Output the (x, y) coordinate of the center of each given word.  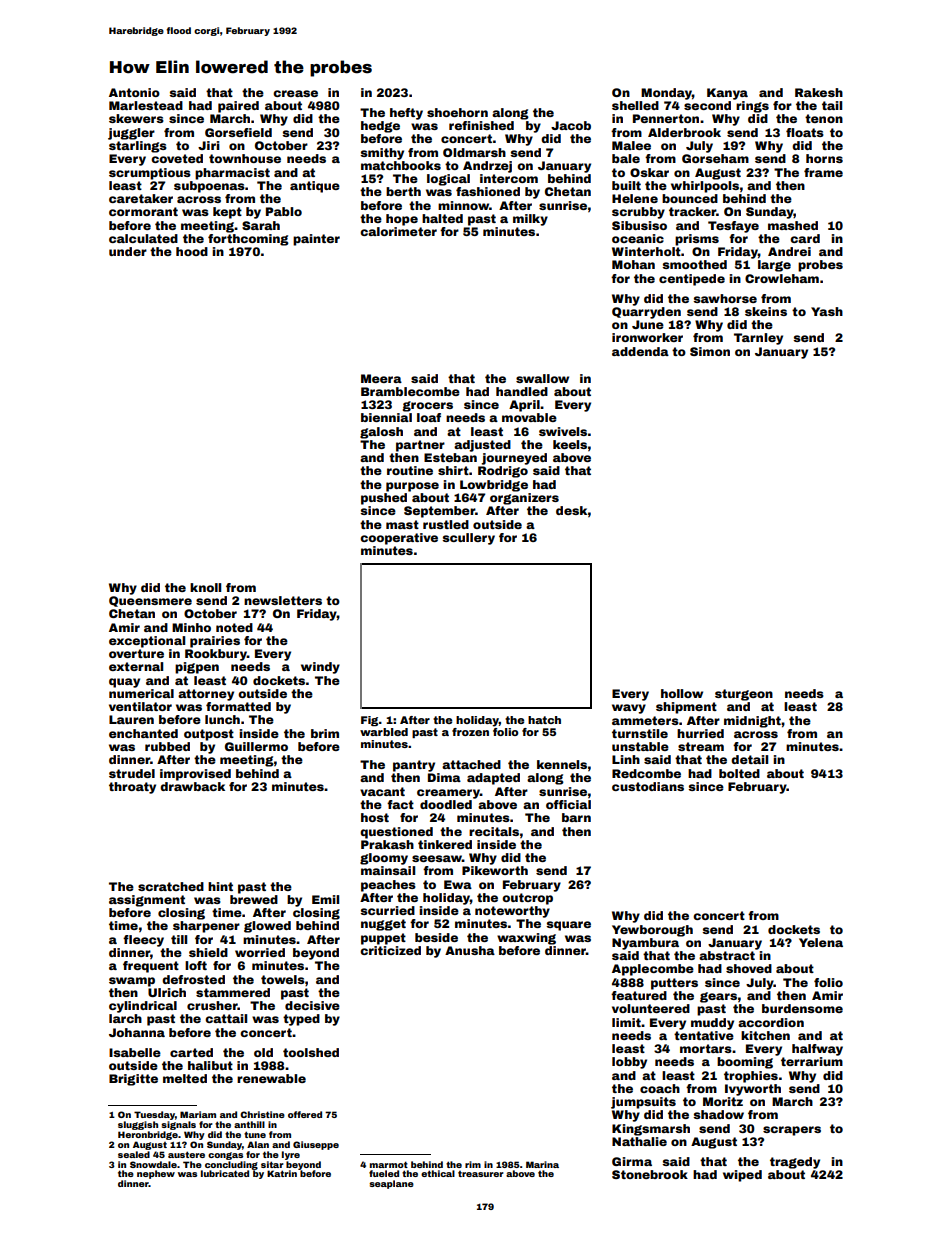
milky (530, 220)
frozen (470, 732)
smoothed (694, 264)
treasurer (481, 1174)
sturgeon (744, 695)
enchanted (143, 733)
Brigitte (133, 1080)
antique (315, 187)
